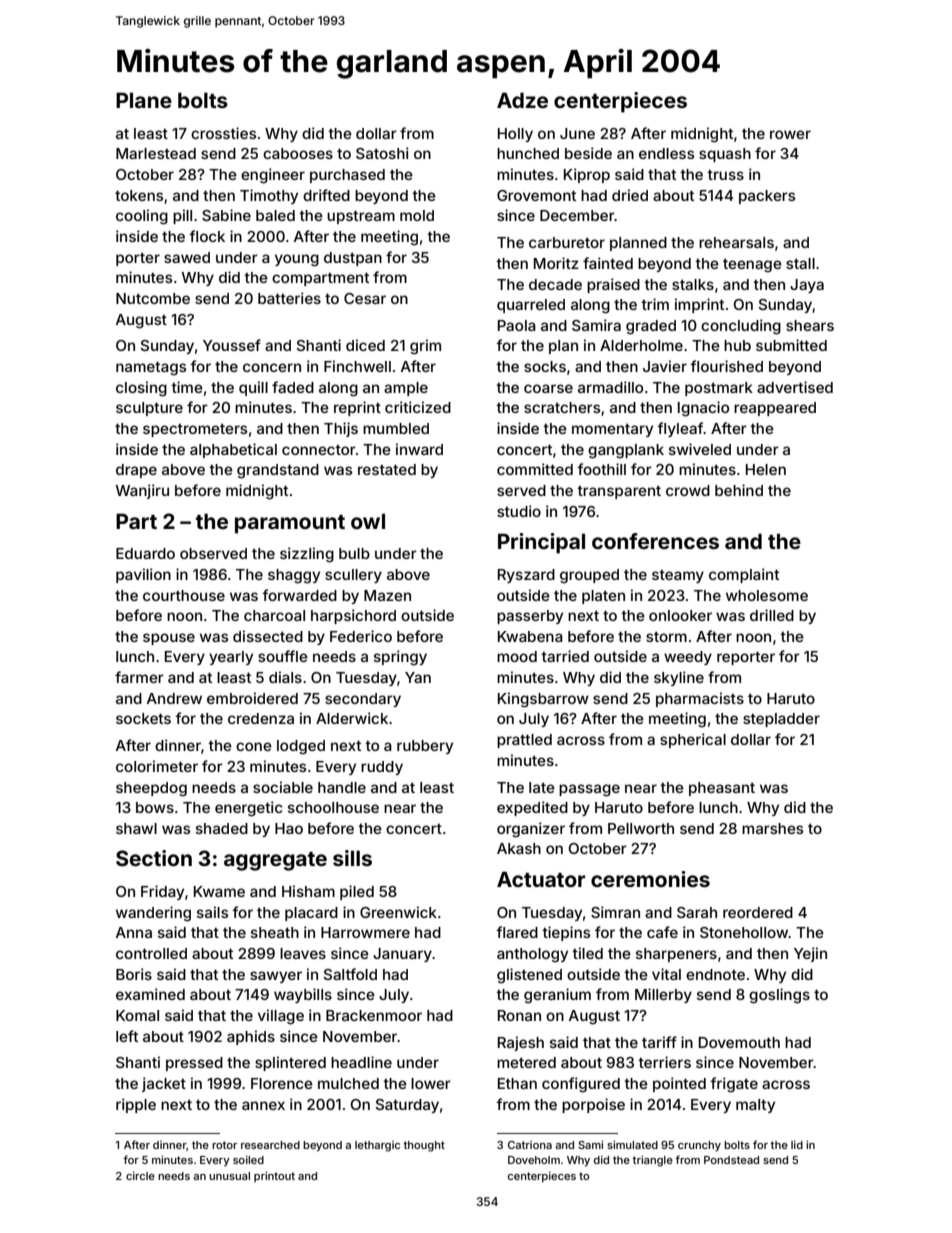 Image resolution: width=952 pixels, height=1233 pixels. What do you see at coordinates (387, 595) in the page?
I see `Mazen` at bounding box center [387, 595].
